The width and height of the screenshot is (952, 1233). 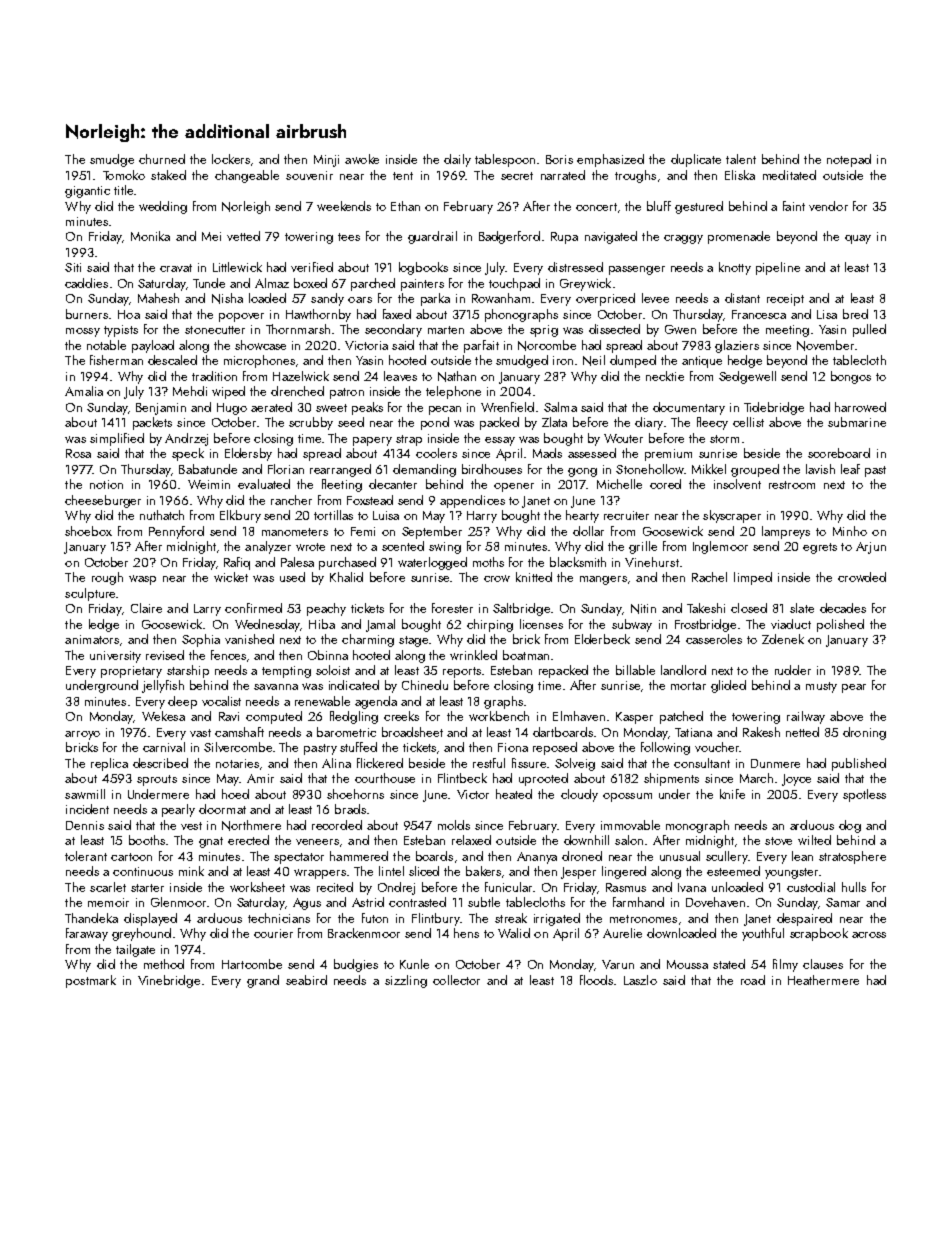 What do you see at coordinates (116, 360) in the screenshot?
I see `fisherman` at bounding box center [116, 360].
